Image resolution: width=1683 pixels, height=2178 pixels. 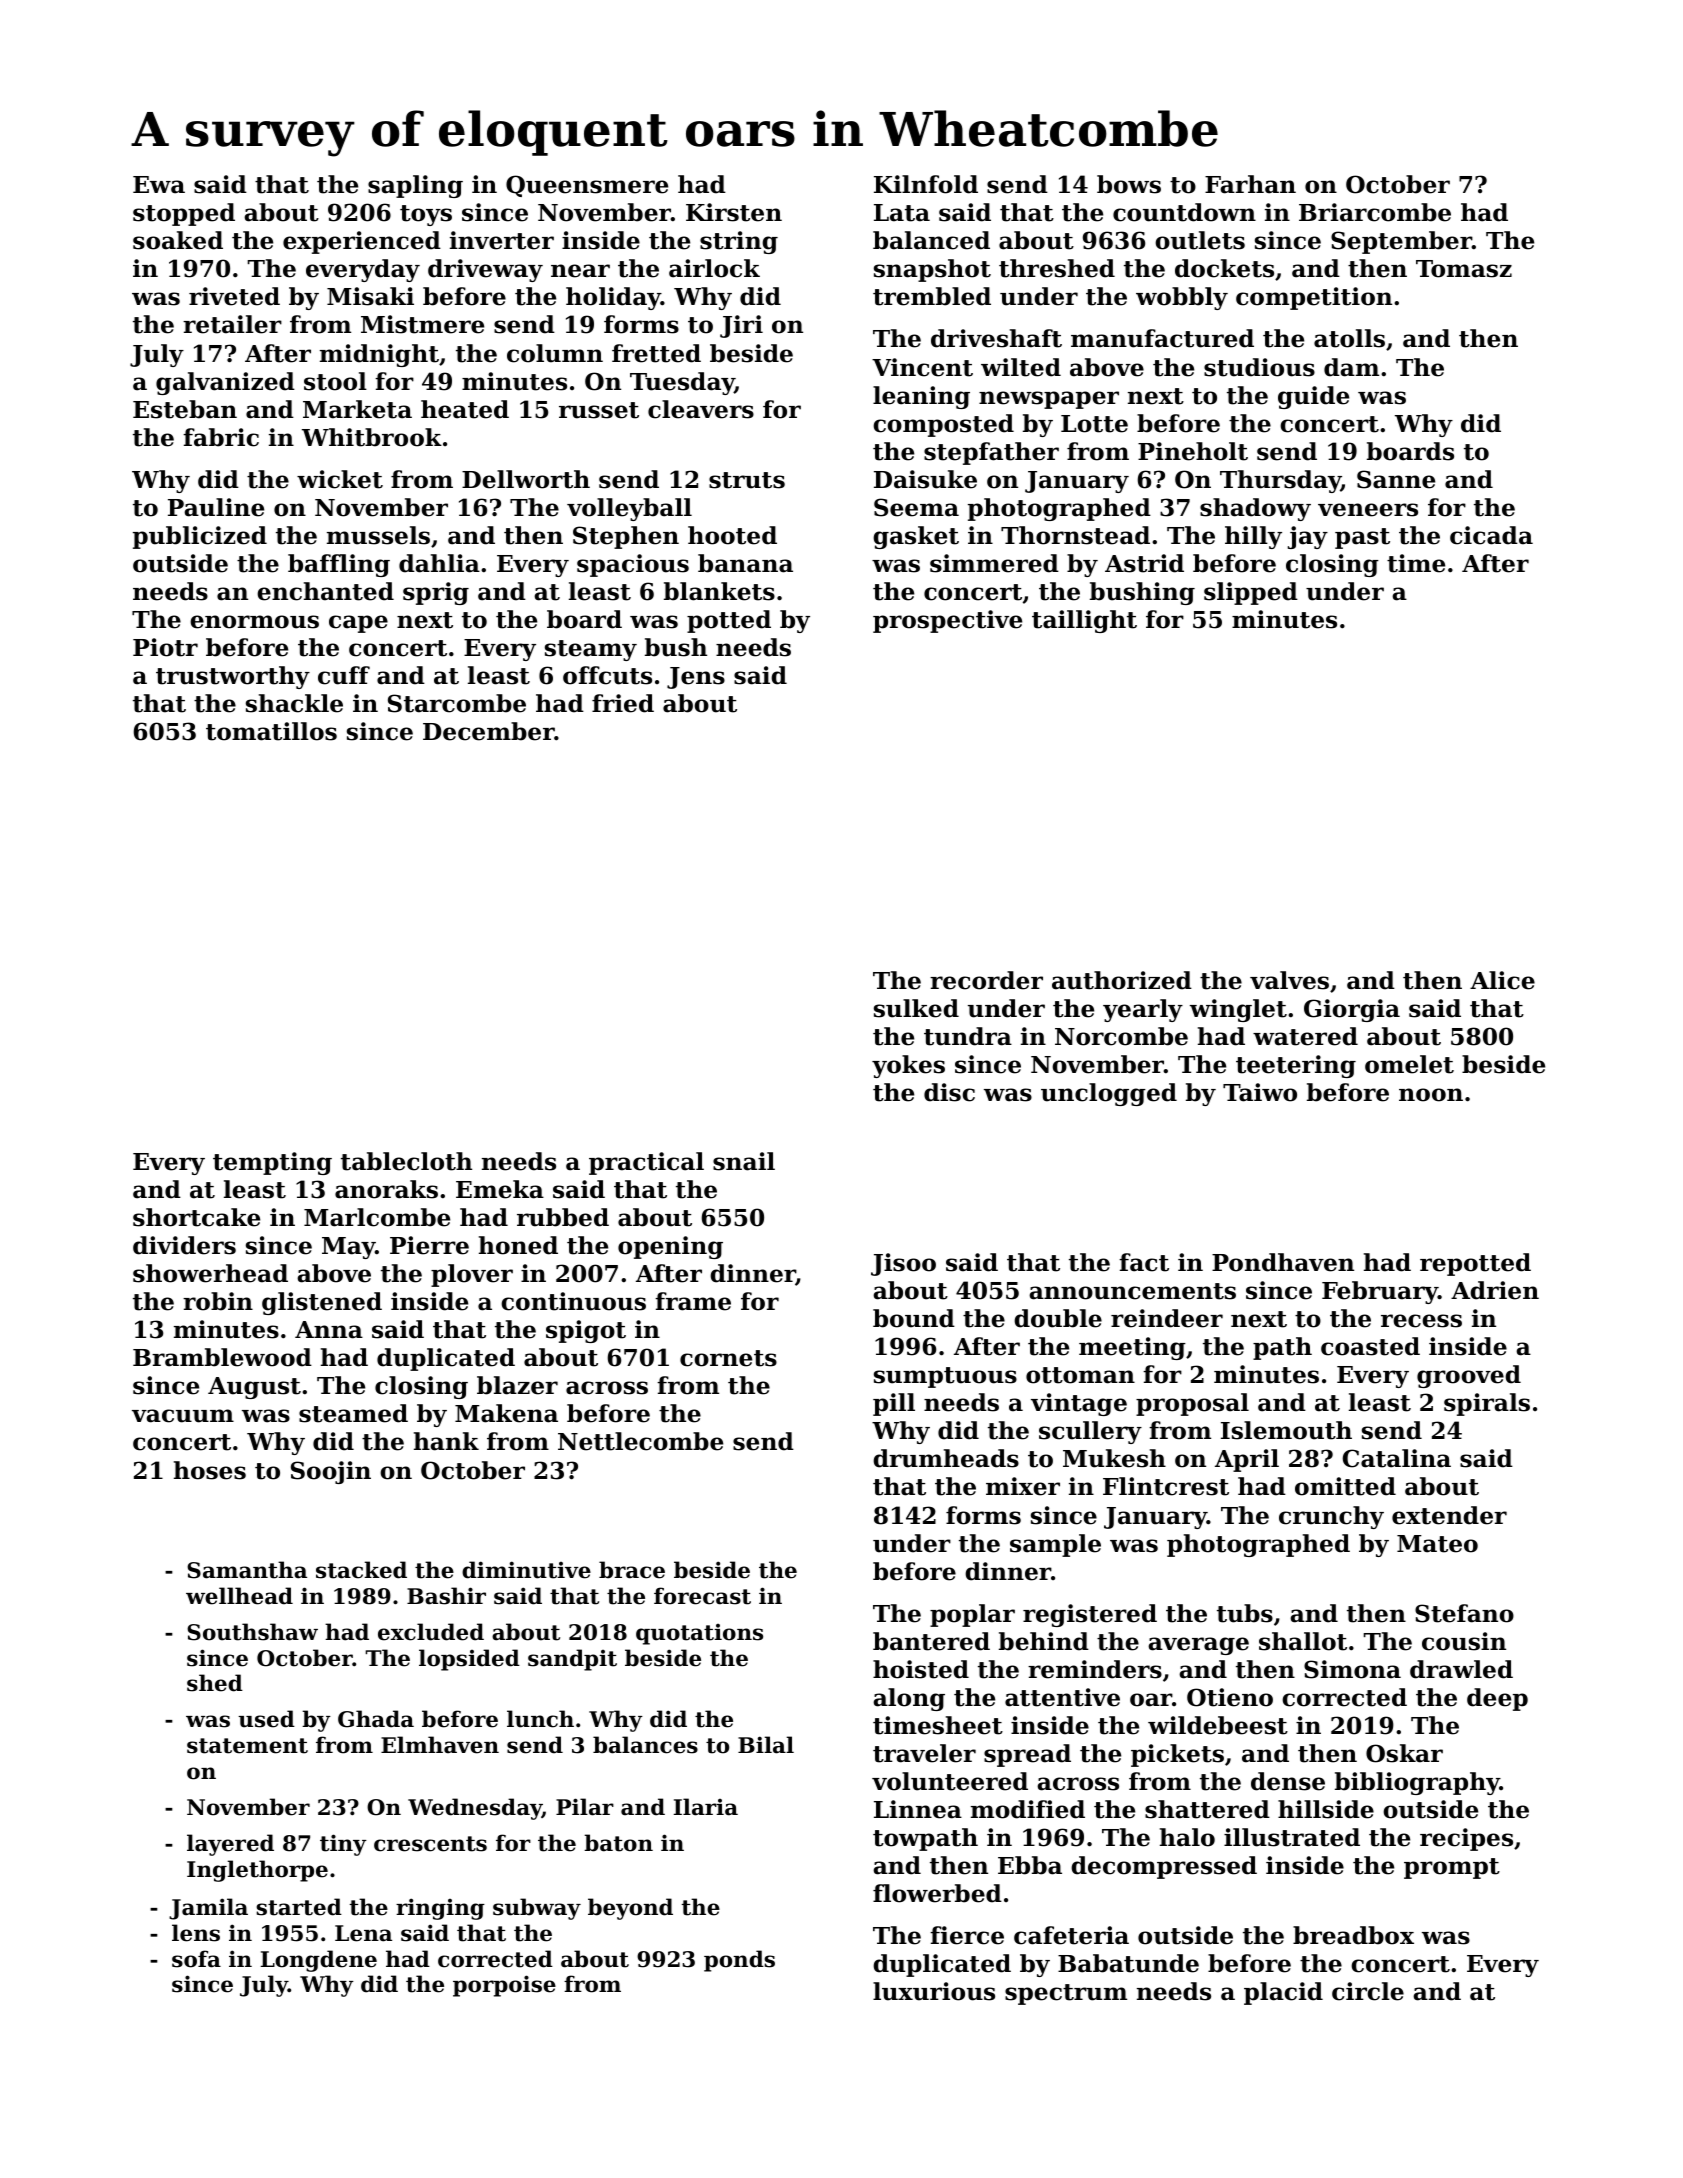 I want to click on Pondhaven, so click(x=1283, y=1262).
